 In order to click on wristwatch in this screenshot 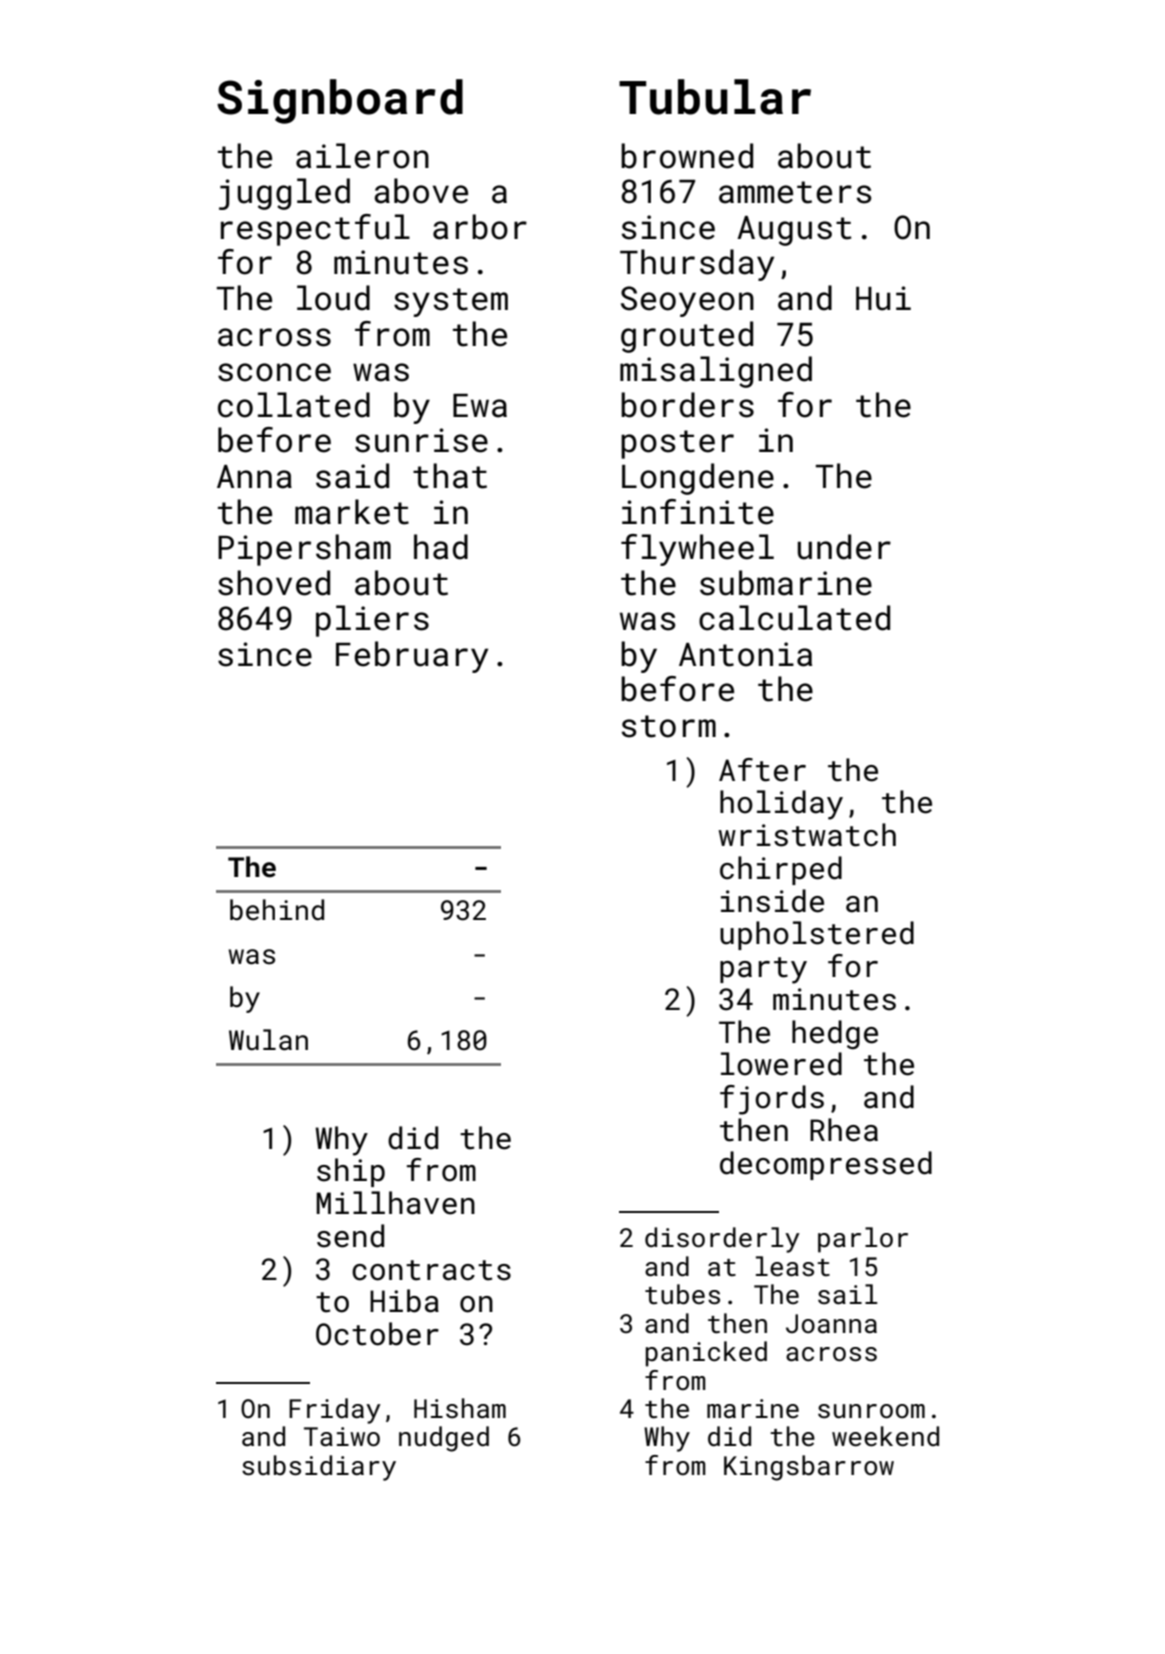, I will do `click(807, 835)`.
